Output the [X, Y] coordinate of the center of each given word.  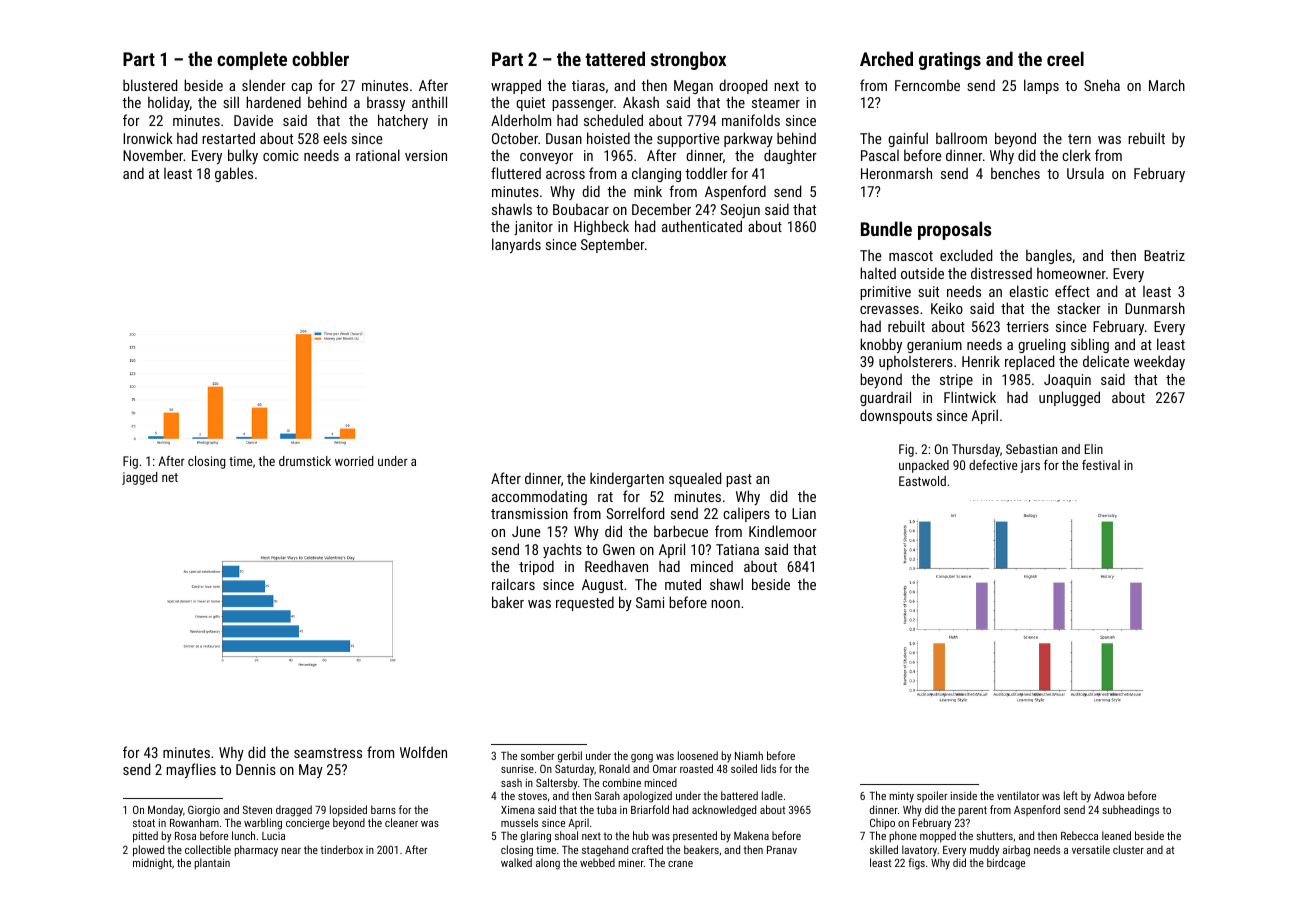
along [548, 864]
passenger [583, 105]
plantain [212, 864]
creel [1065, 58]
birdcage [1006, 864]
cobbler [320, 58]
